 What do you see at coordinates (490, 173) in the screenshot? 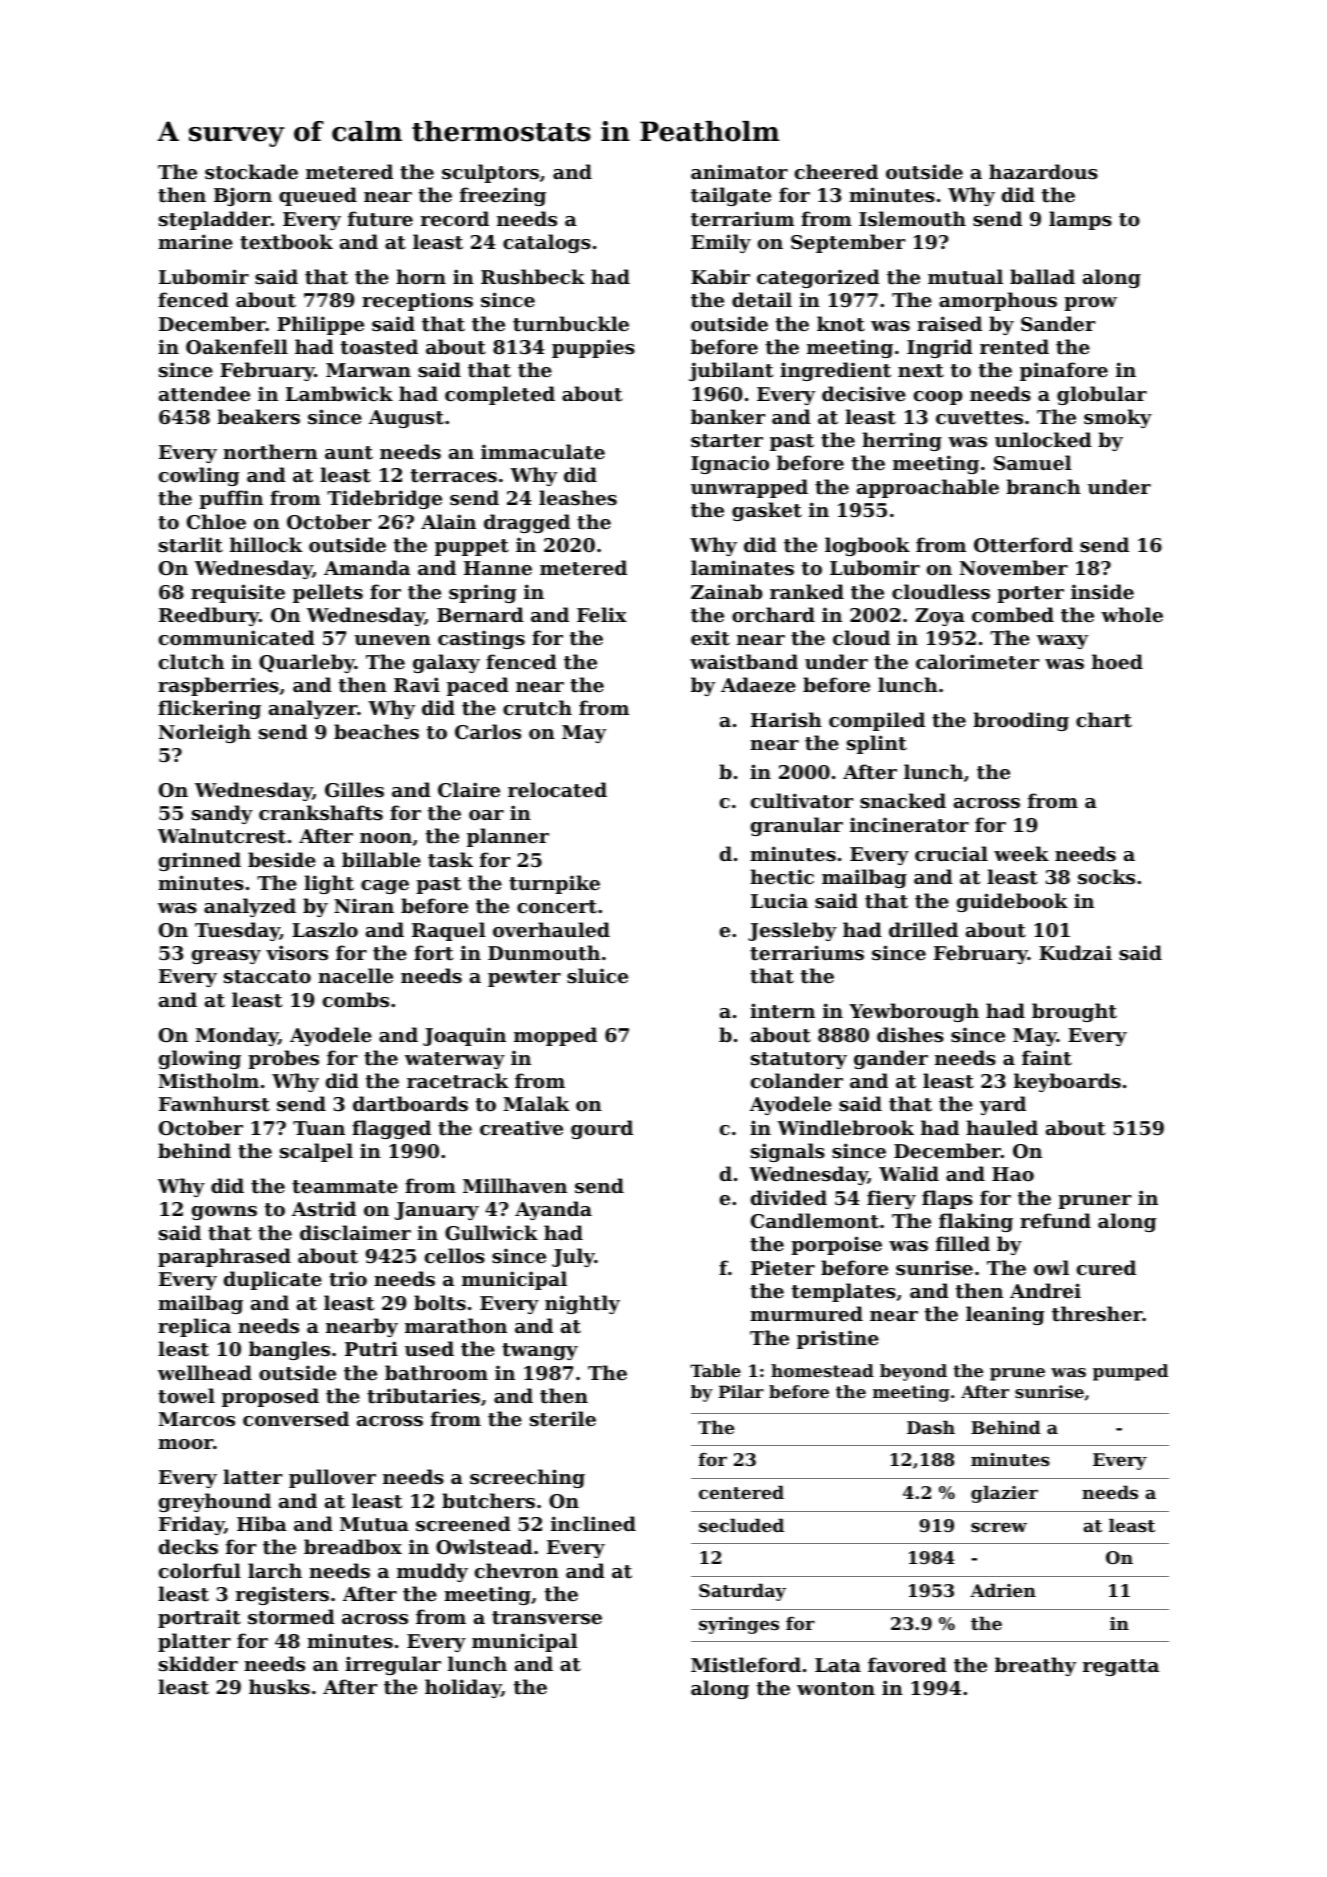
I see `sculptors` at bounding box center [490, 173].
